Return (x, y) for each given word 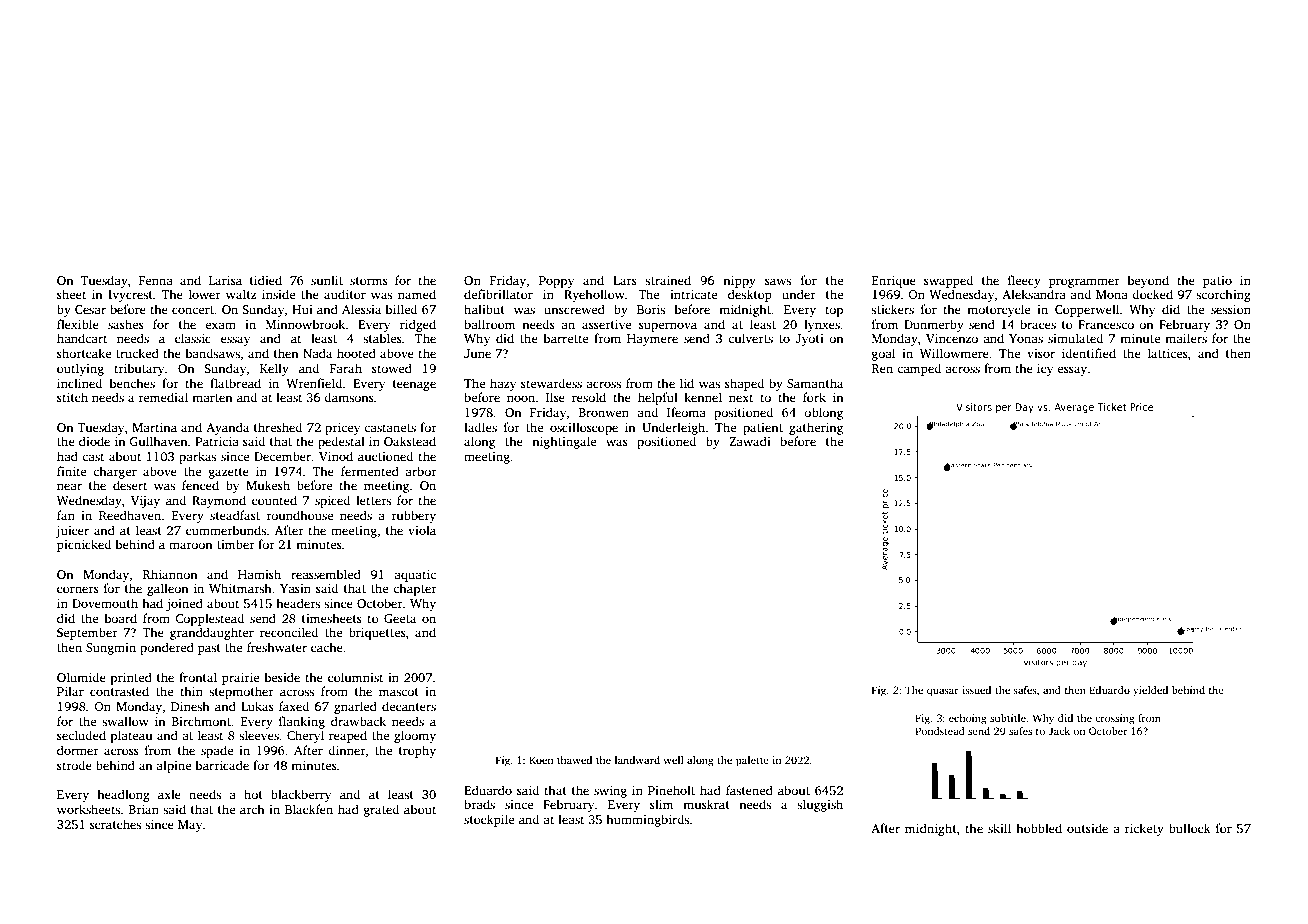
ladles (480, 427)
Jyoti (809, 340)
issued (976, 690)
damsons (349, 397)
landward (637, 760)
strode (74, 765)
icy (1045, 370)
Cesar (90, 309)
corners (78, 589)
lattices (1168, 353)
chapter (415, 589)
